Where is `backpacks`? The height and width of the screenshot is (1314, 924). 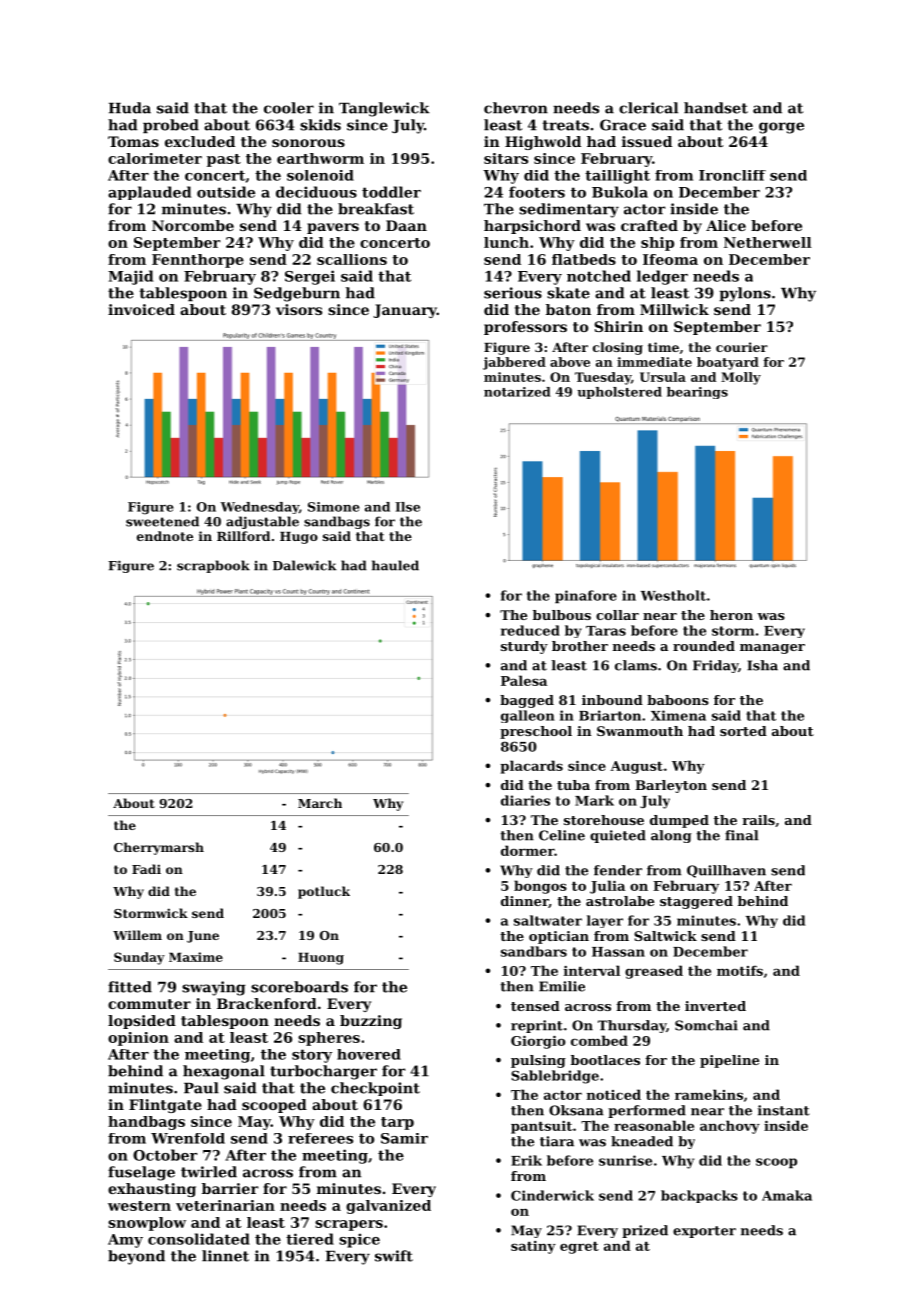 backpacks is located at coordinates (699, 1196).
